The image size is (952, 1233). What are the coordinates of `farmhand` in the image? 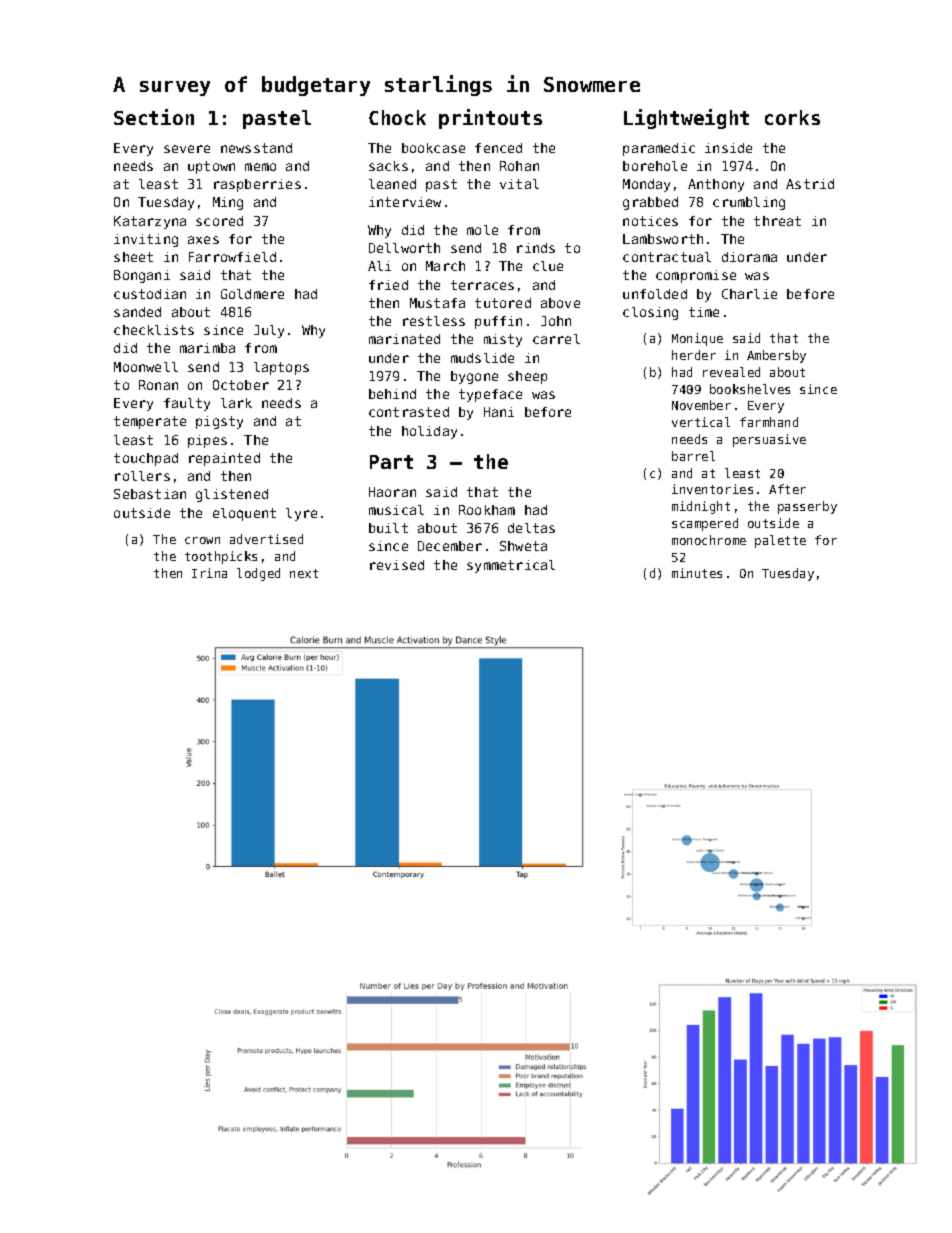 It's located at (769, 422).
